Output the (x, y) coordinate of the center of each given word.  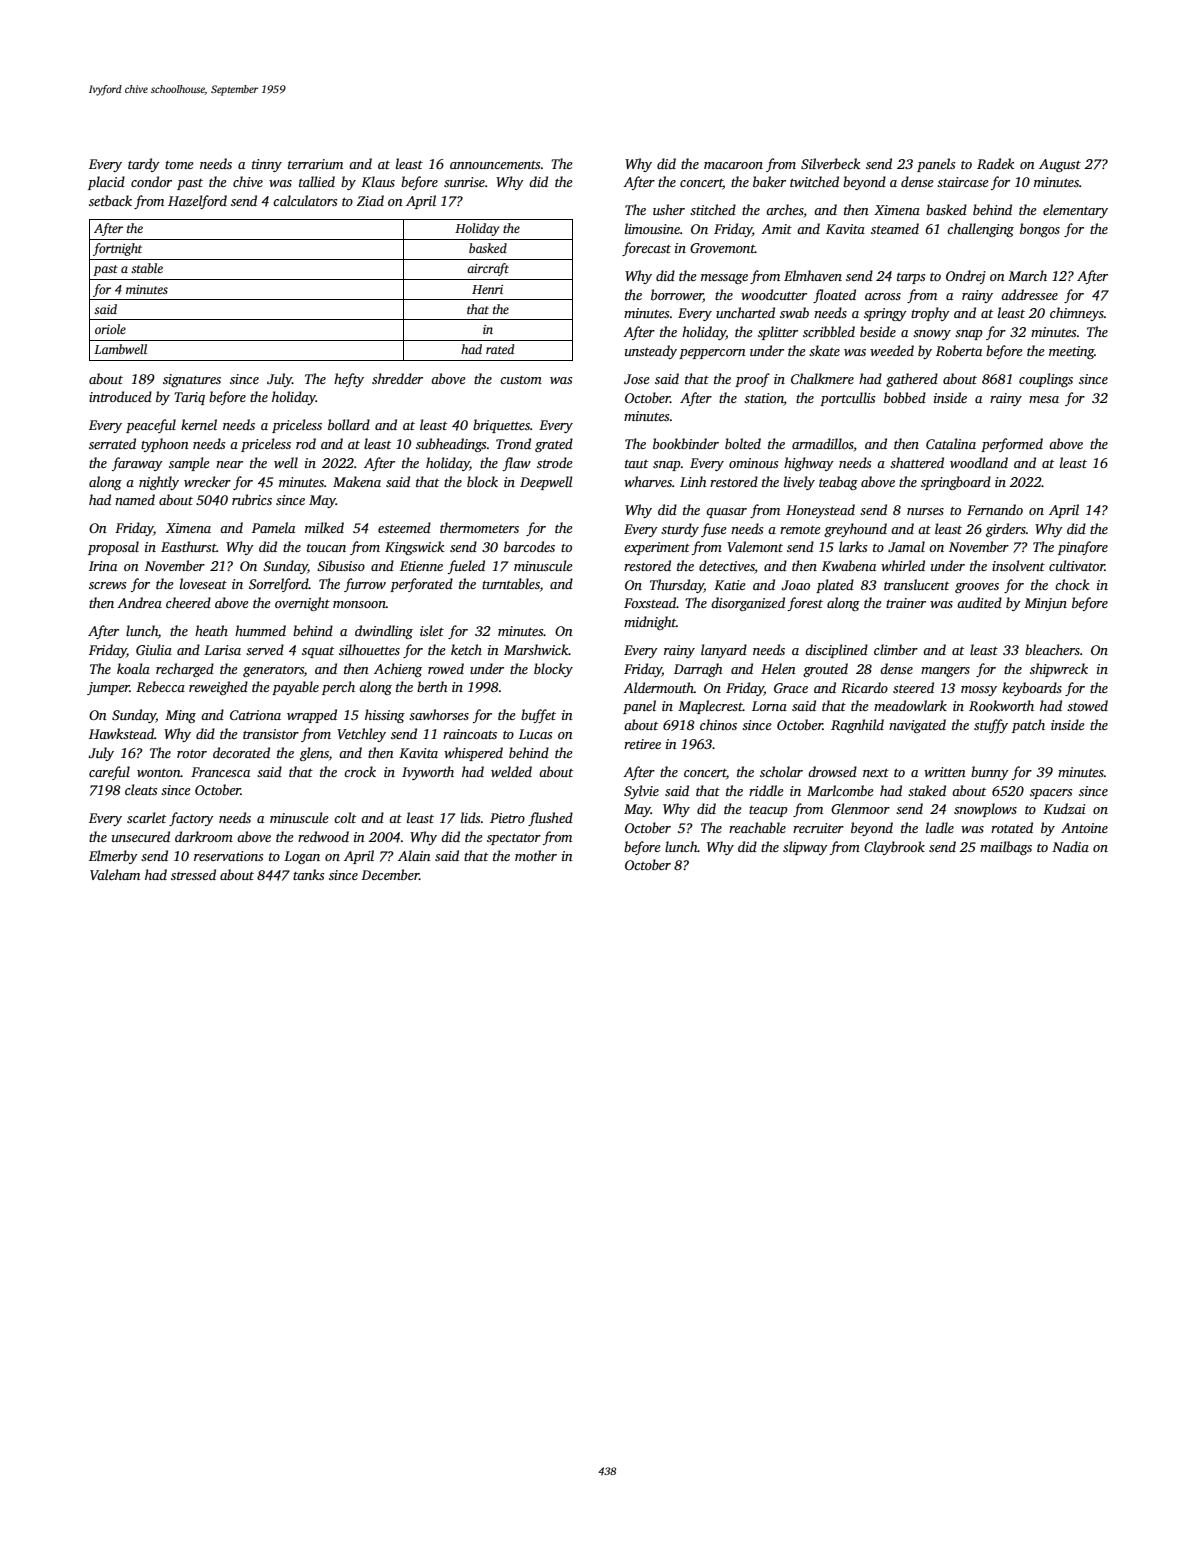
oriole (110, 329)
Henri (487, 289)
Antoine (1084, 828)
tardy (144, 165)
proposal (113, 548)
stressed (193, 874)
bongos (1040, 230)
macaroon (733, 165)
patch (1028, 726)
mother (536, 855)
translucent (916, 584)
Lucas (535, 734)
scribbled (829, 331)
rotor (192, 754)
